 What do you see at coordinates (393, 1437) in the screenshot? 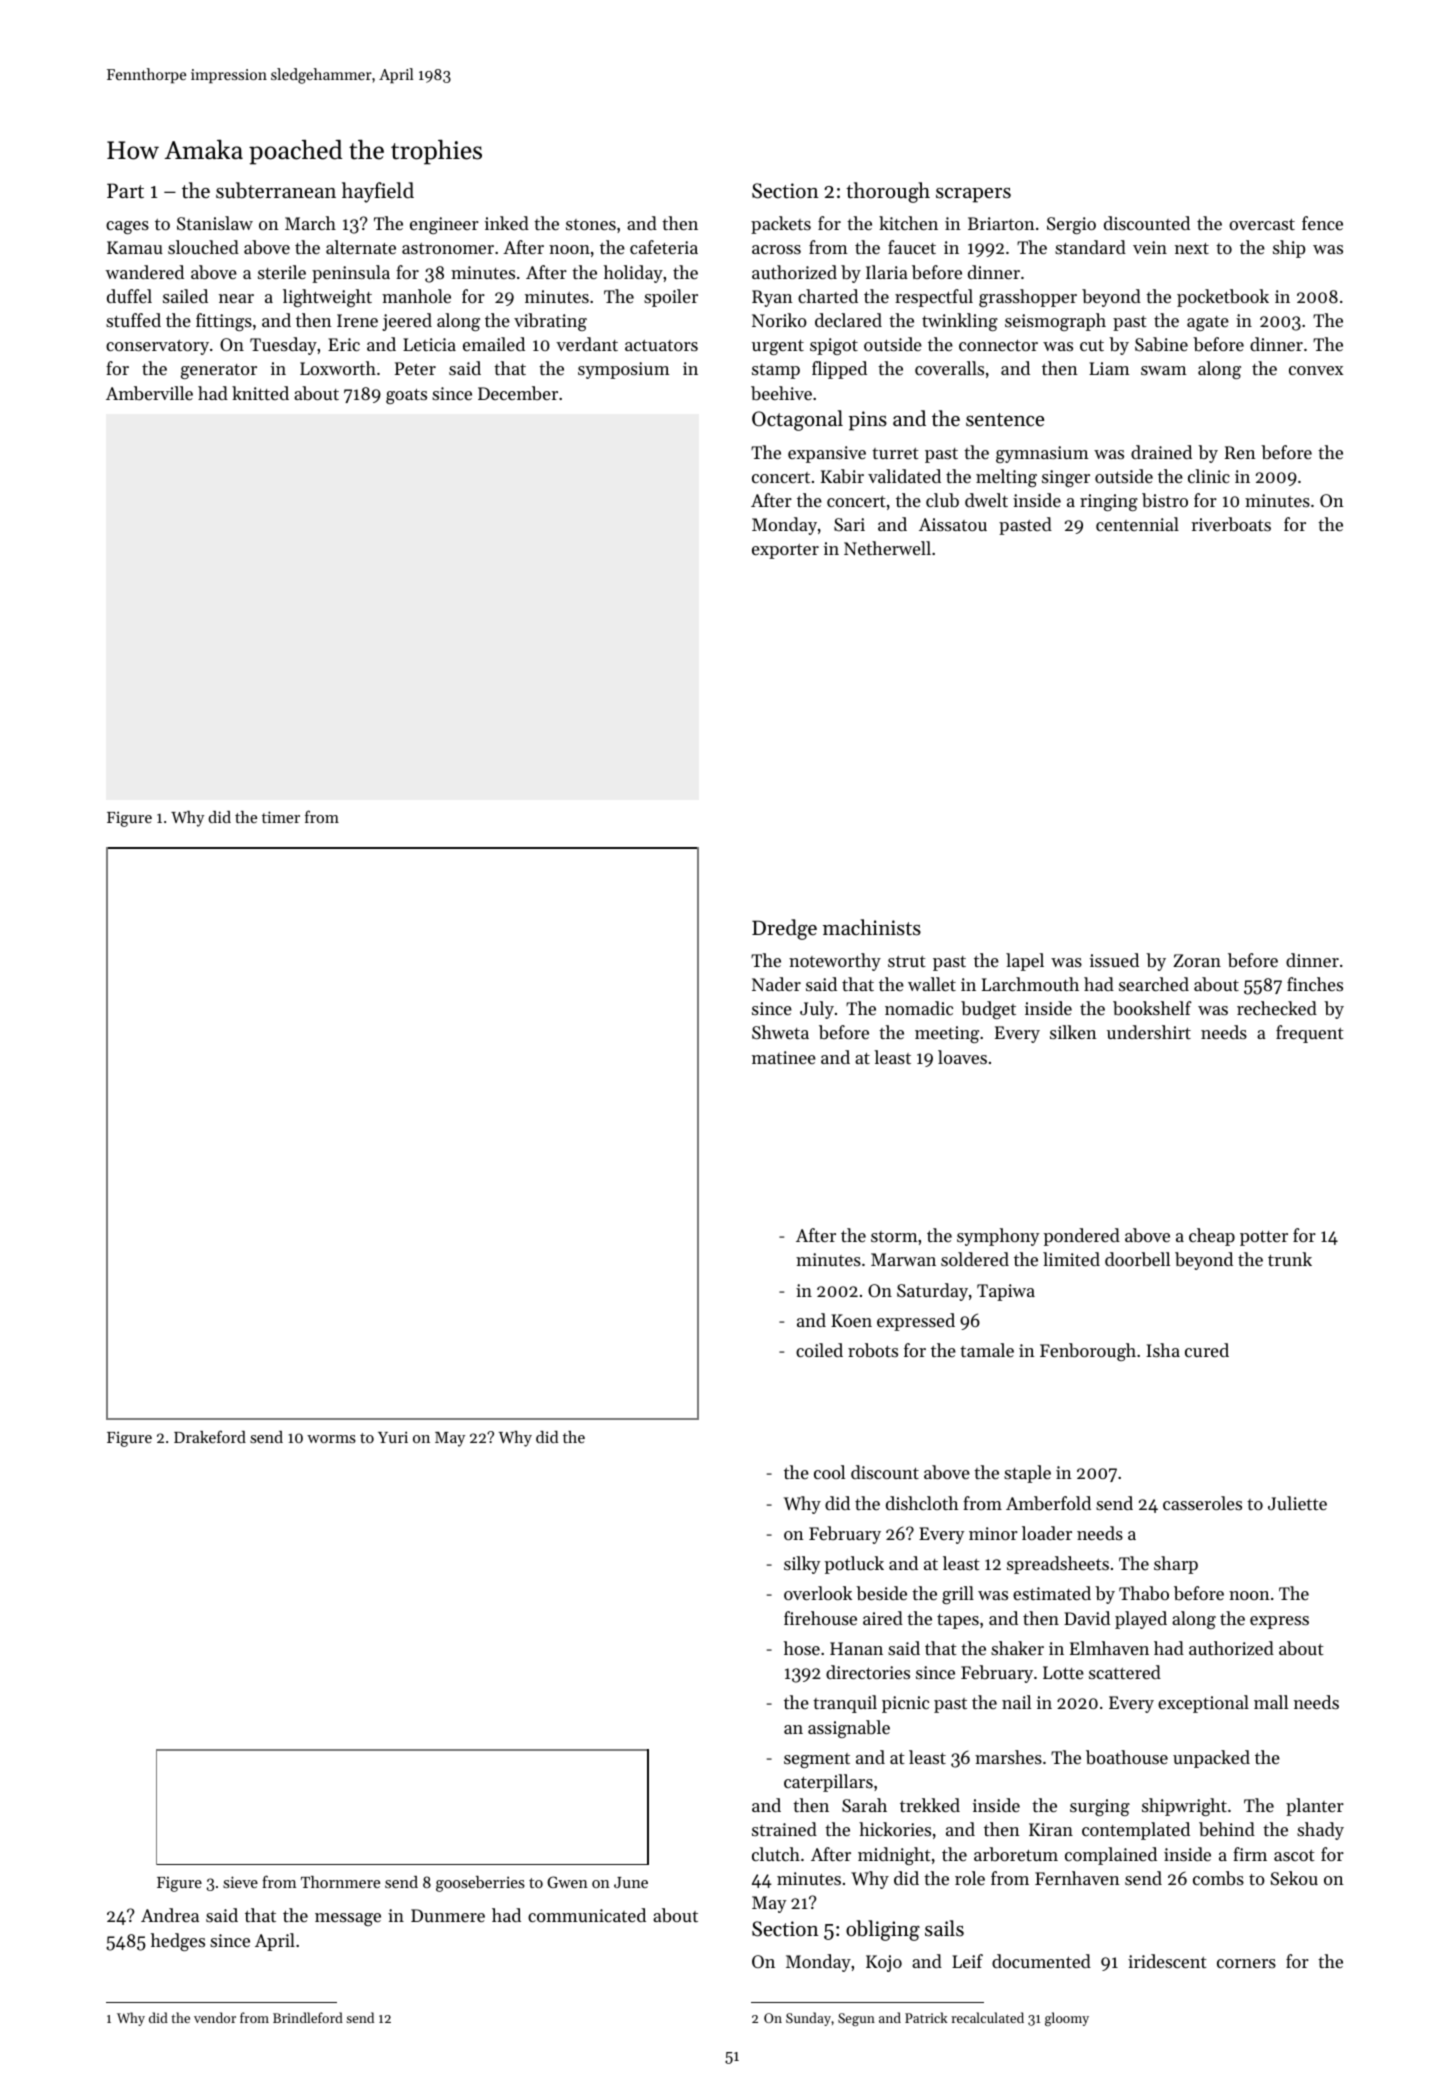
I see `Yuri` at bounding box center [393, 1437].
